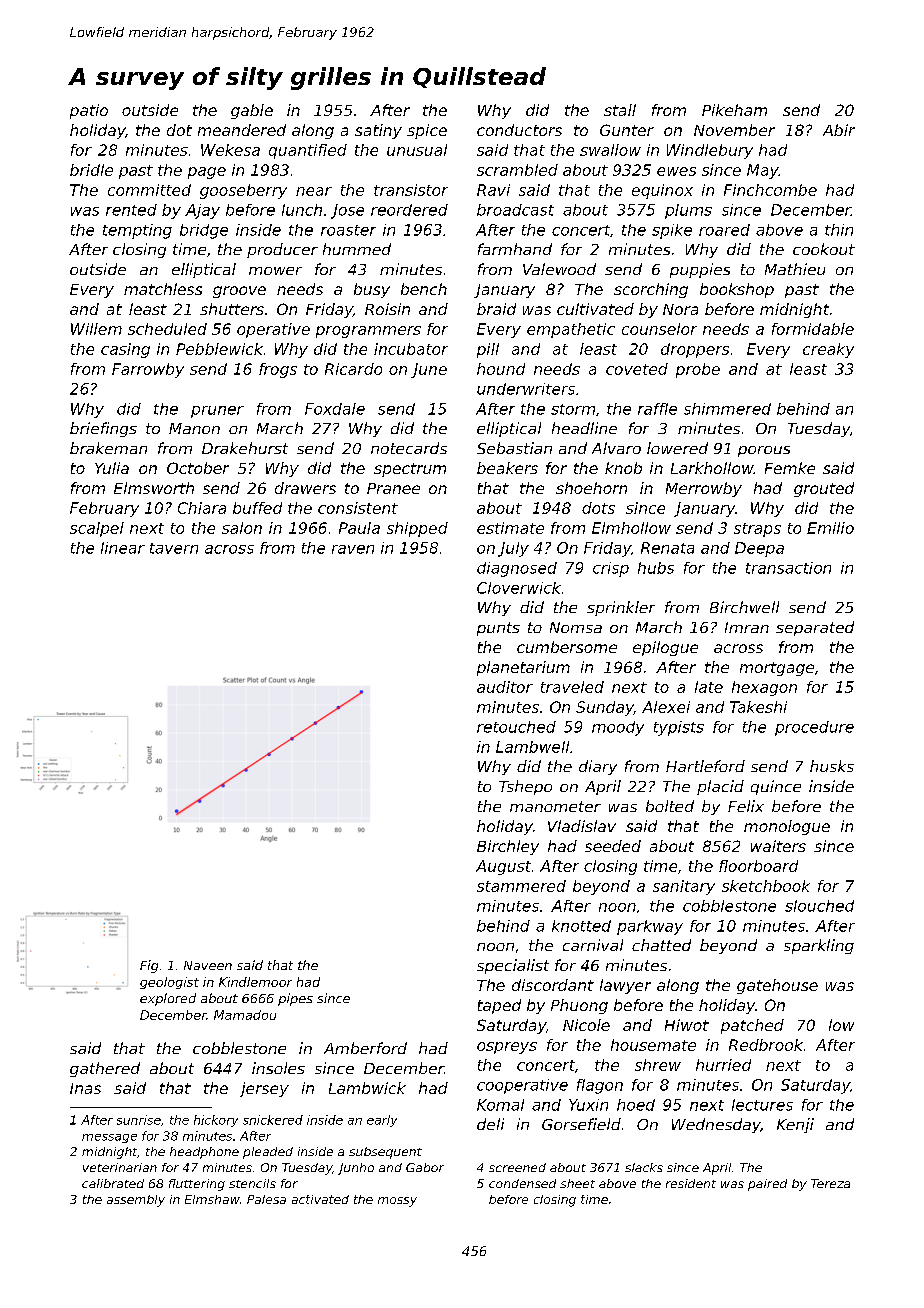  Describe the element at coordinates (91, 170) in the screenshot. I see `bridle` at that location.
